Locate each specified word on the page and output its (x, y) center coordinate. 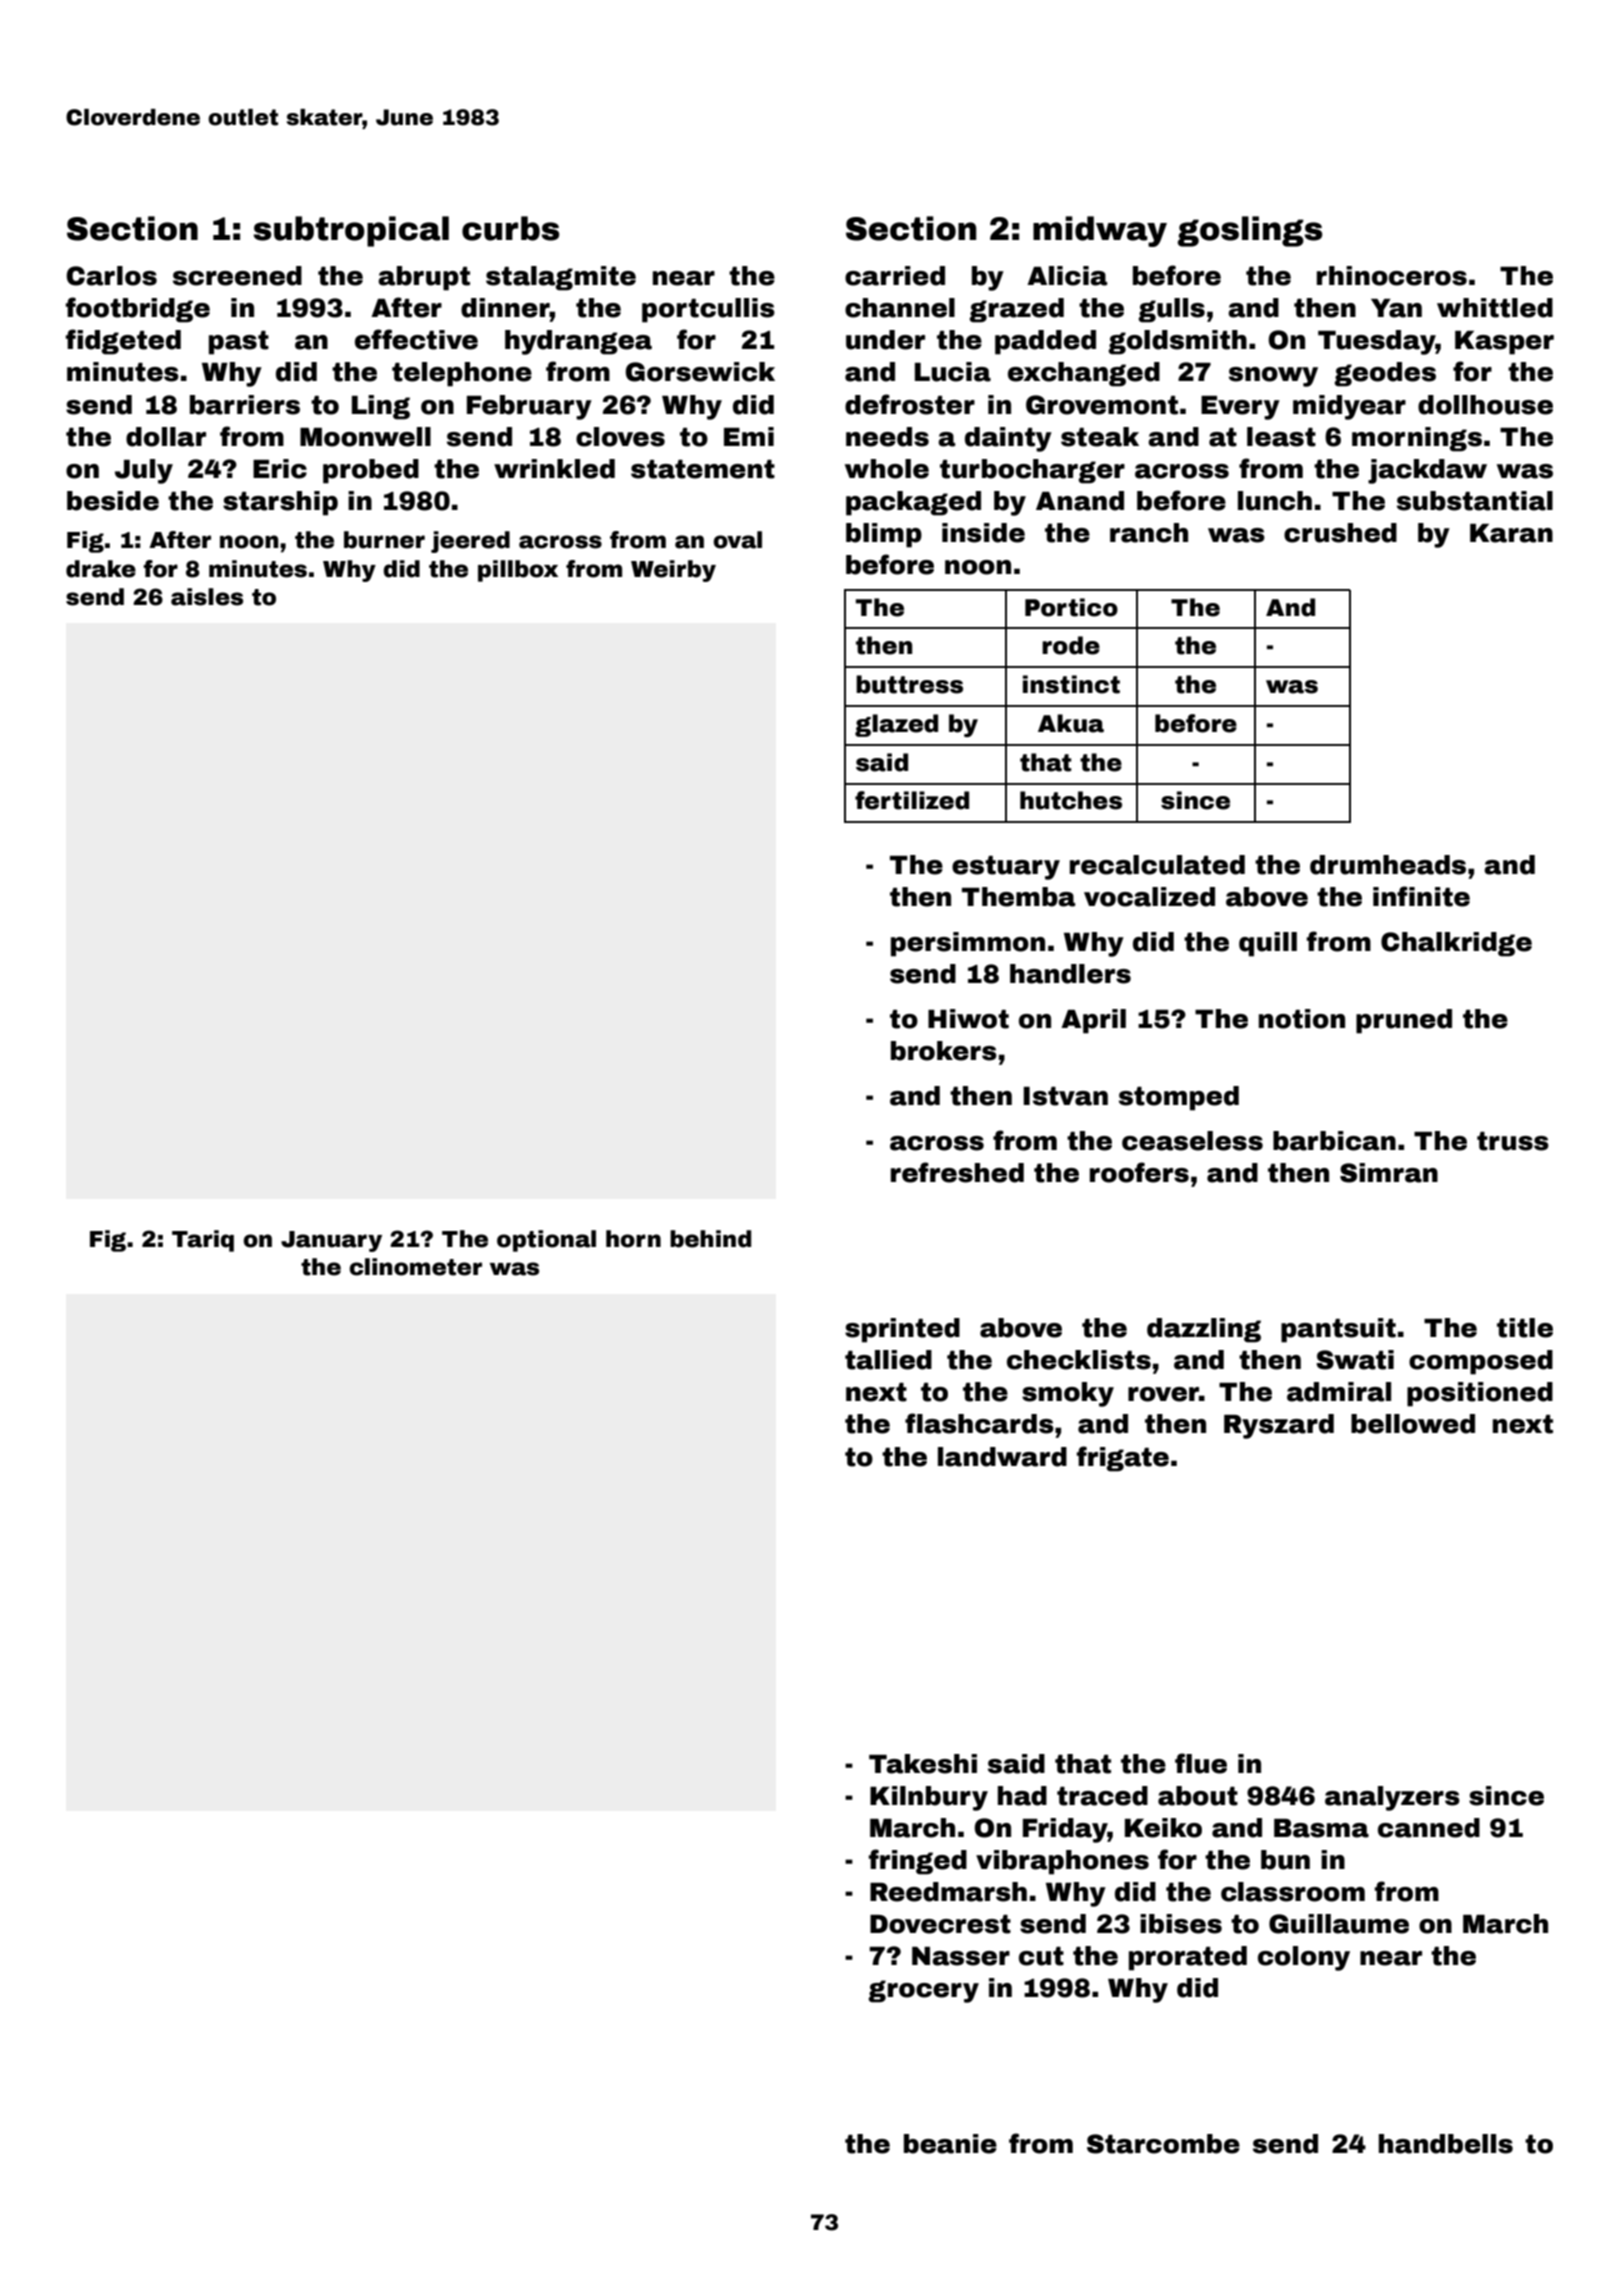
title (1525, 1328)
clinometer (415, 1267)
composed (1481, 1362)
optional (546, 1241)
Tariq (203, 1241)
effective (416, 339)
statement (703, 469)
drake (101, 569)
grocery (924, 1991)
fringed (918, 1862)
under (885, 340)
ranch (1149, 533)
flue (1201, 1763)
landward (1002, 1457)
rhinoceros (1392, 276)
